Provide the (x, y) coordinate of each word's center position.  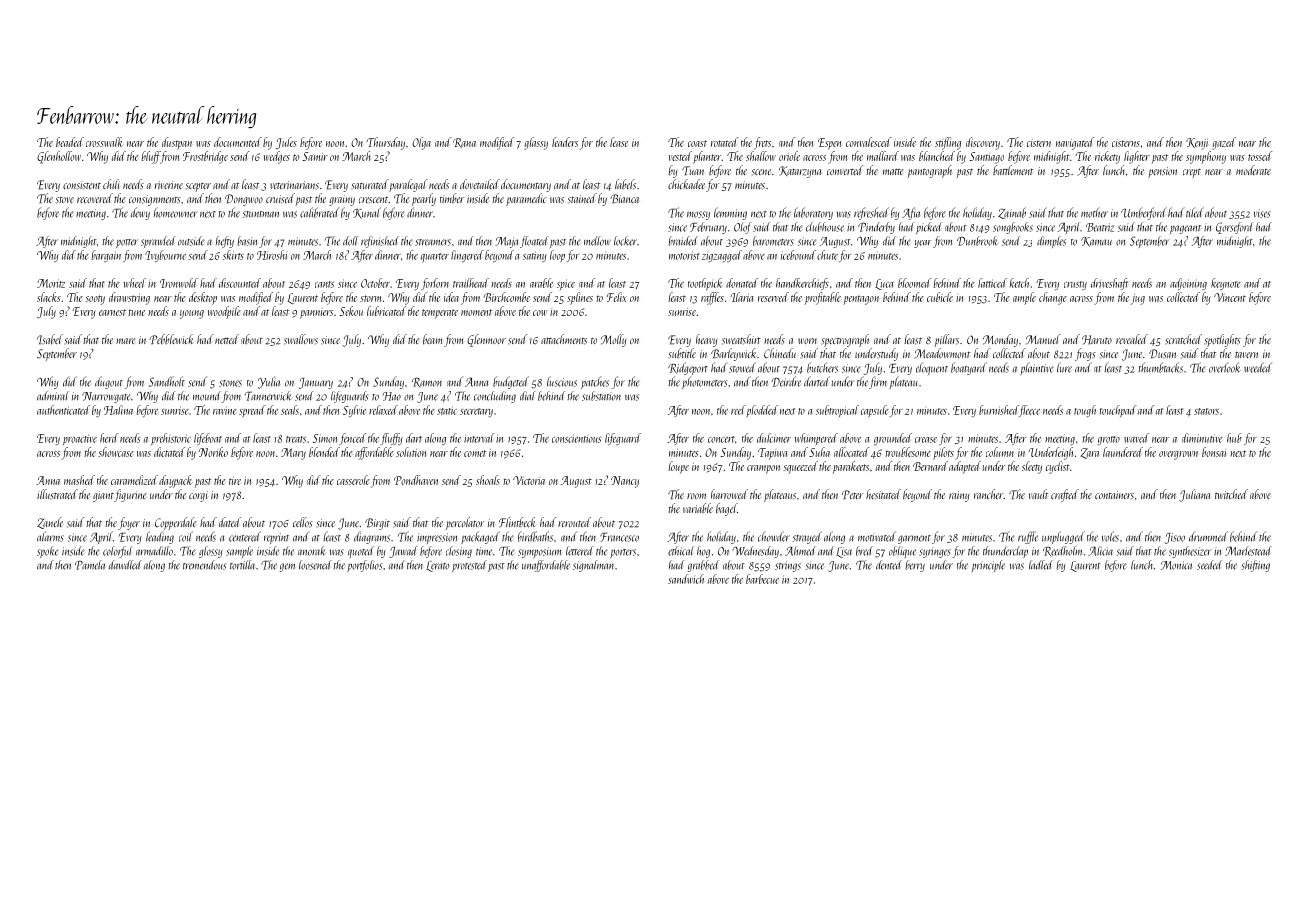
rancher (989, 494)
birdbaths (535, 536)
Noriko (213, 452)
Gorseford (1234, 228)
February (708, 228)
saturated (370, 184)
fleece (1029, 411)
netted (227, 339)
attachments (564, 339)
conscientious (577, 438)
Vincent (1230, 297)
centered (245, 536)
